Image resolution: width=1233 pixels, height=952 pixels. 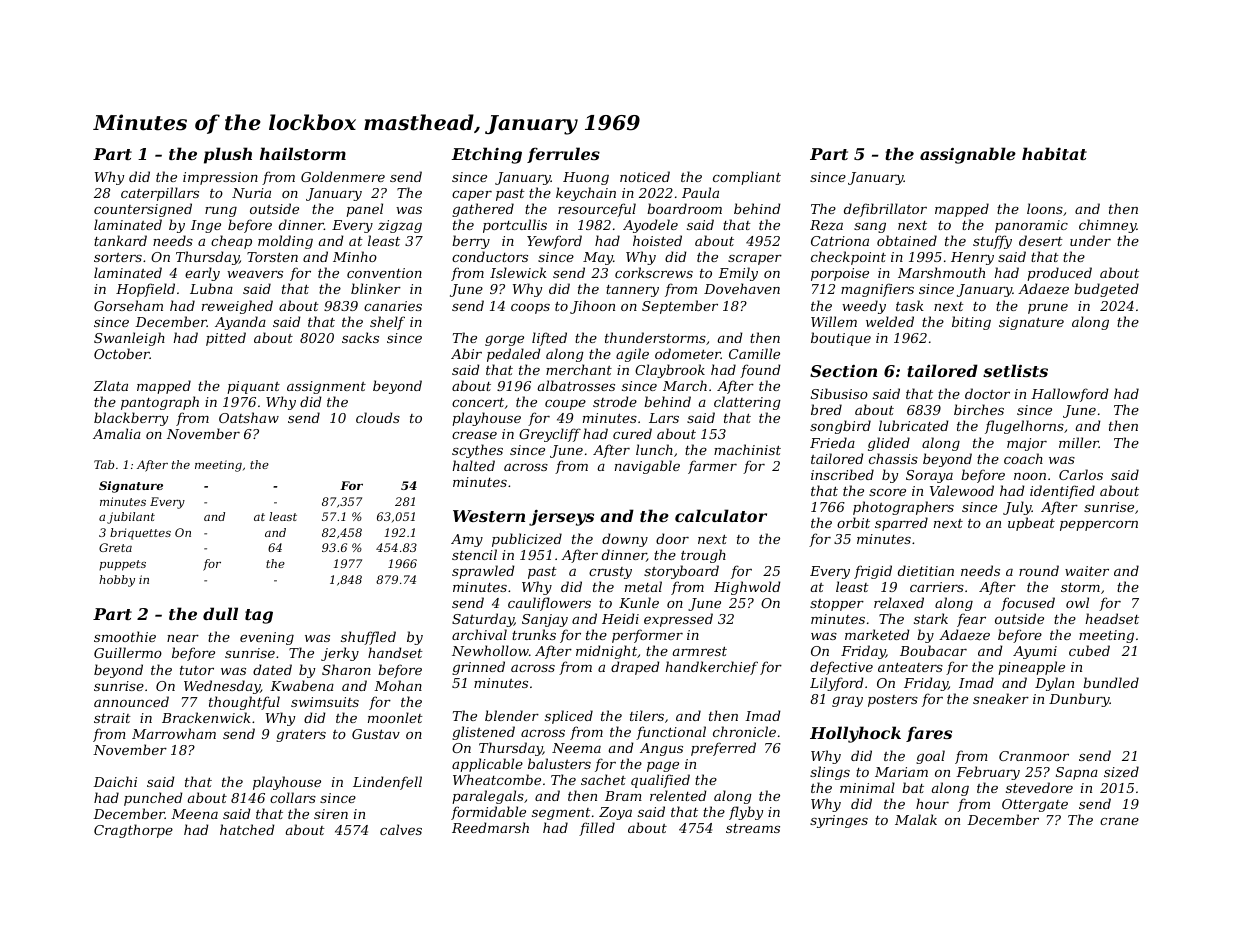 What do you see at coordinates (364, 210) in the page?
I see `panel` at bounding box center [364, 210].
